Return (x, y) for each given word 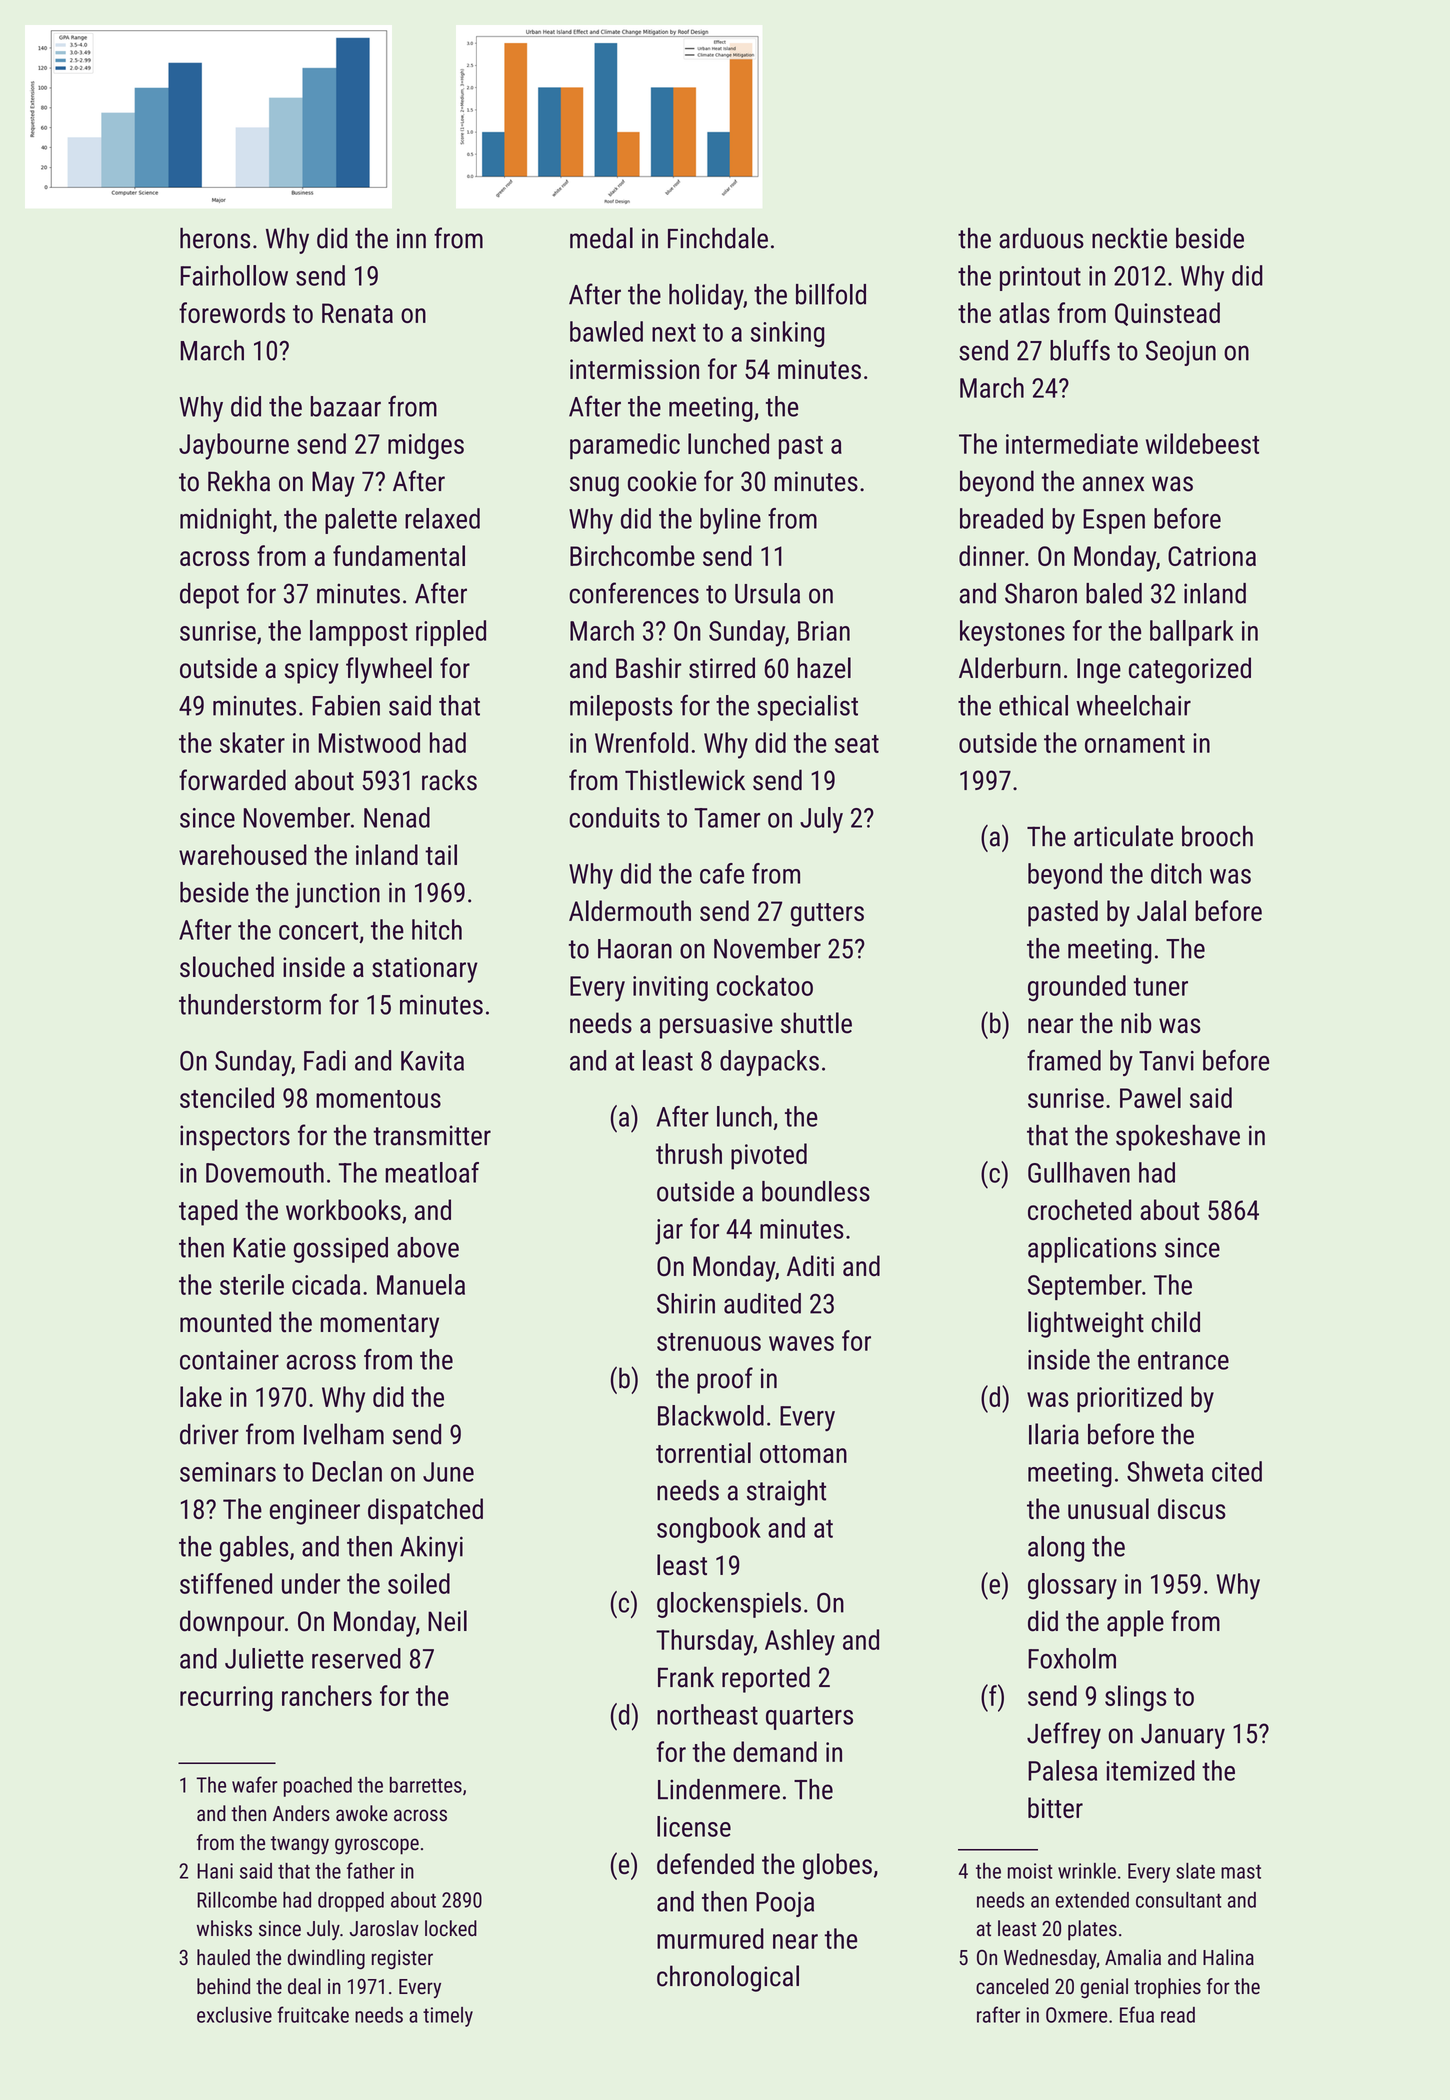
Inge (1099, 671)
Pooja (785, 1904)
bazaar (346, 406)
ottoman (803, 1454)
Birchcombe (632, 555)
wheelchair (1133, 705)
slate (1195, 1871)
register (402, 1960)
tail (441, 854)
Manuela (421, 1284)
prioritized (1129, 1399)
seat (857, 744)
